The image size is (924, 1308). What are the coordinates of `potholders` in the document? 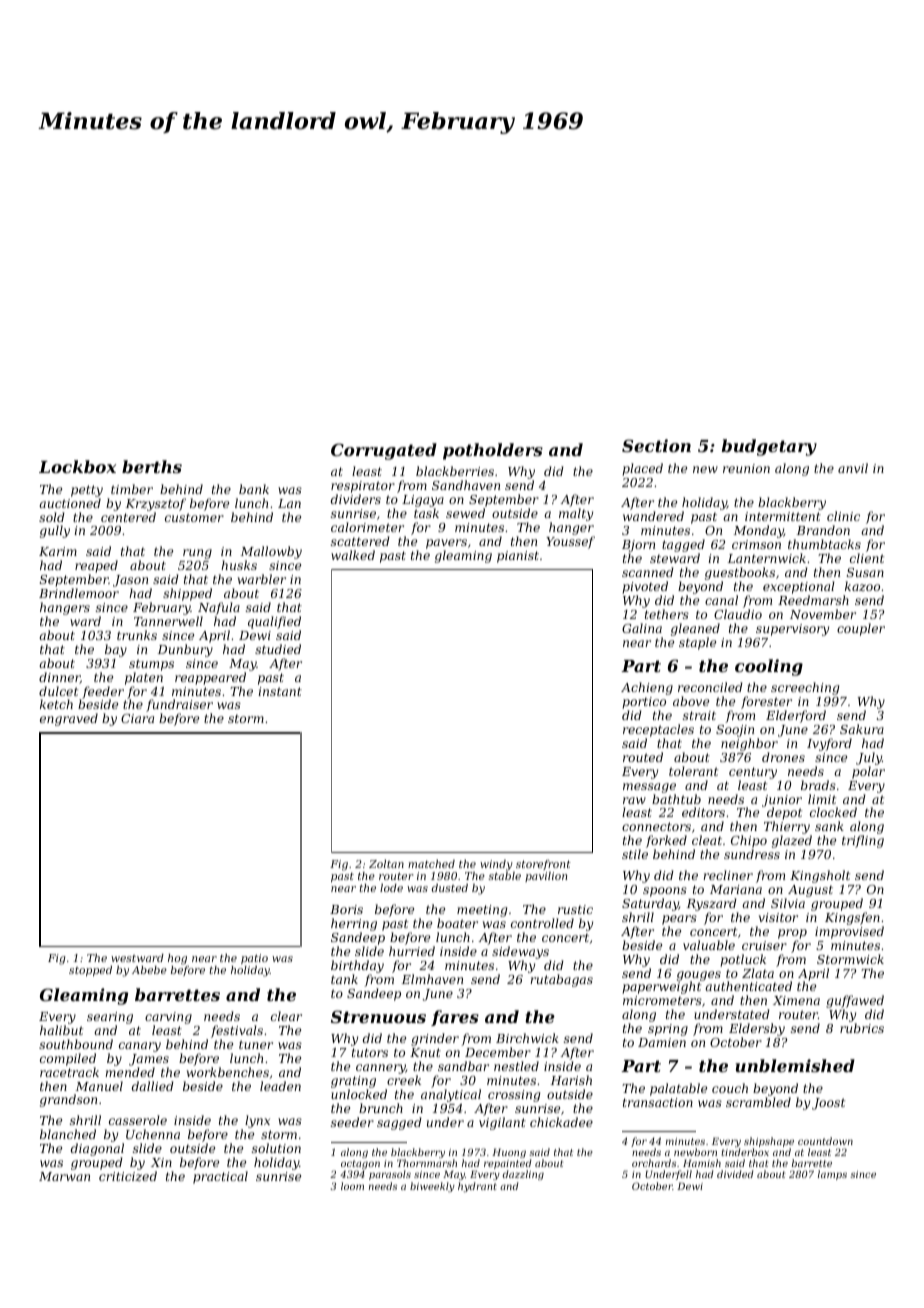 It's located at (493, 451).
